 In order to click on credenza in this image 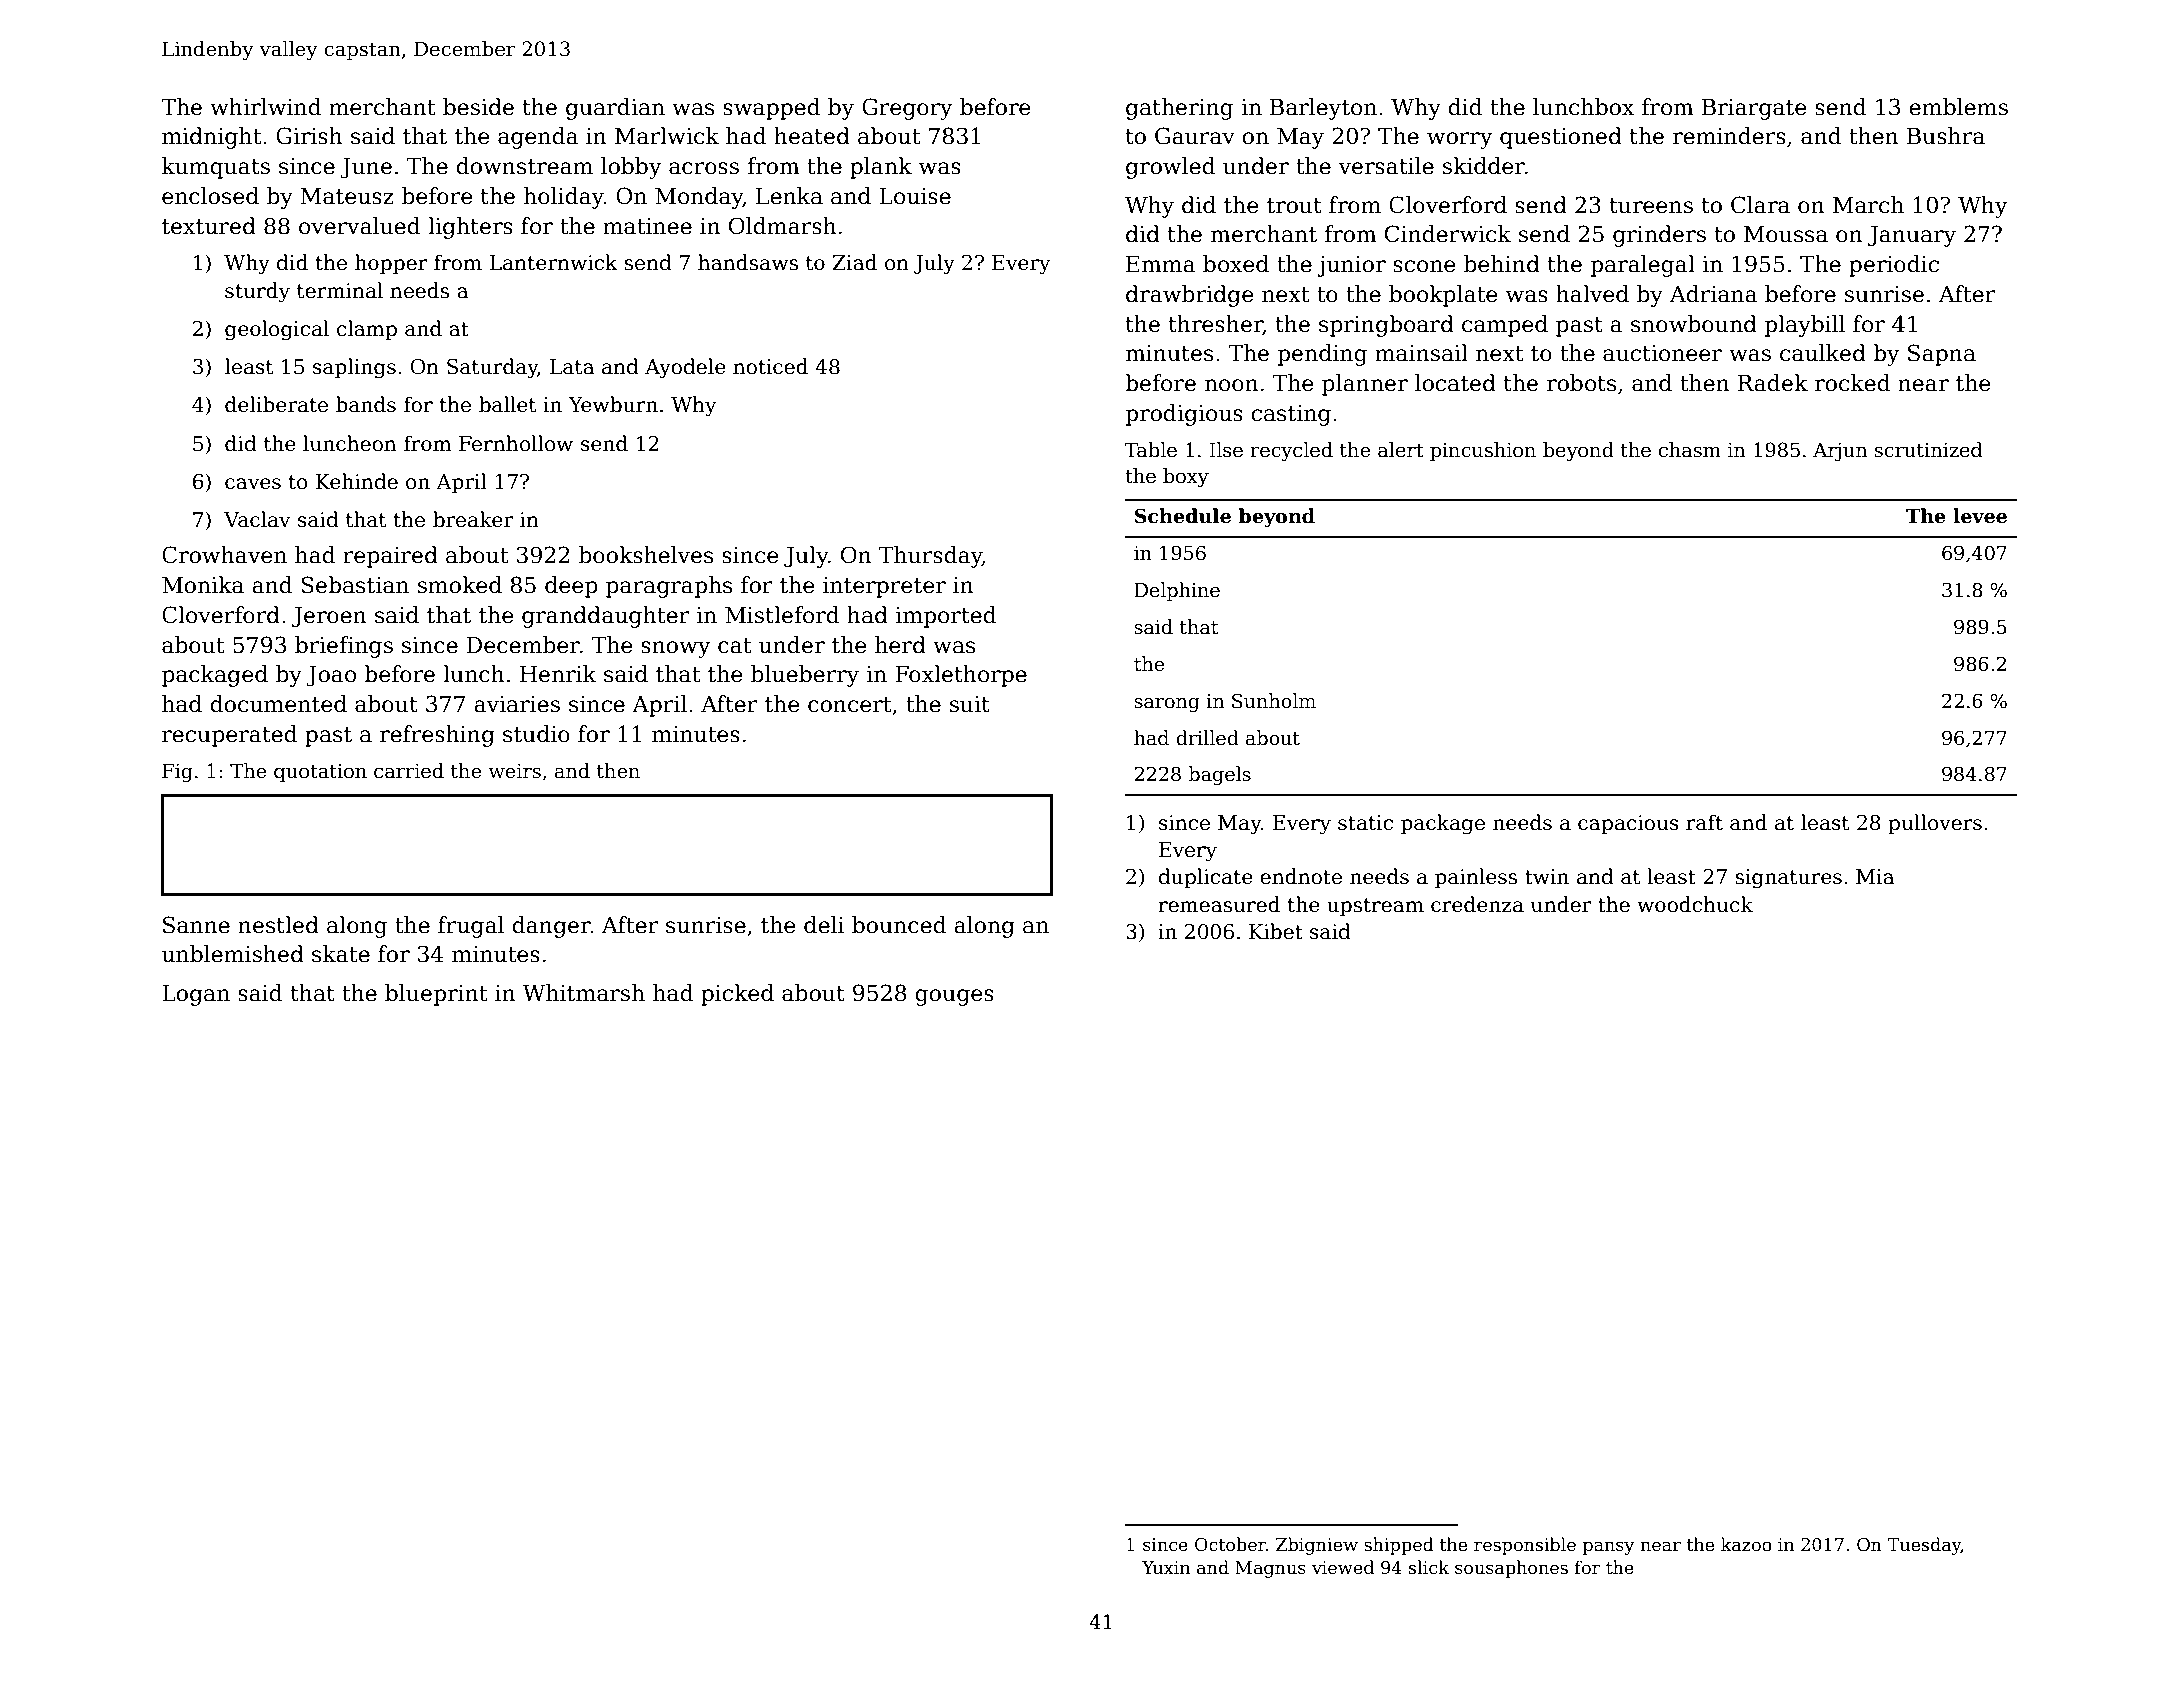, I will do `click(1477, 904)`.
